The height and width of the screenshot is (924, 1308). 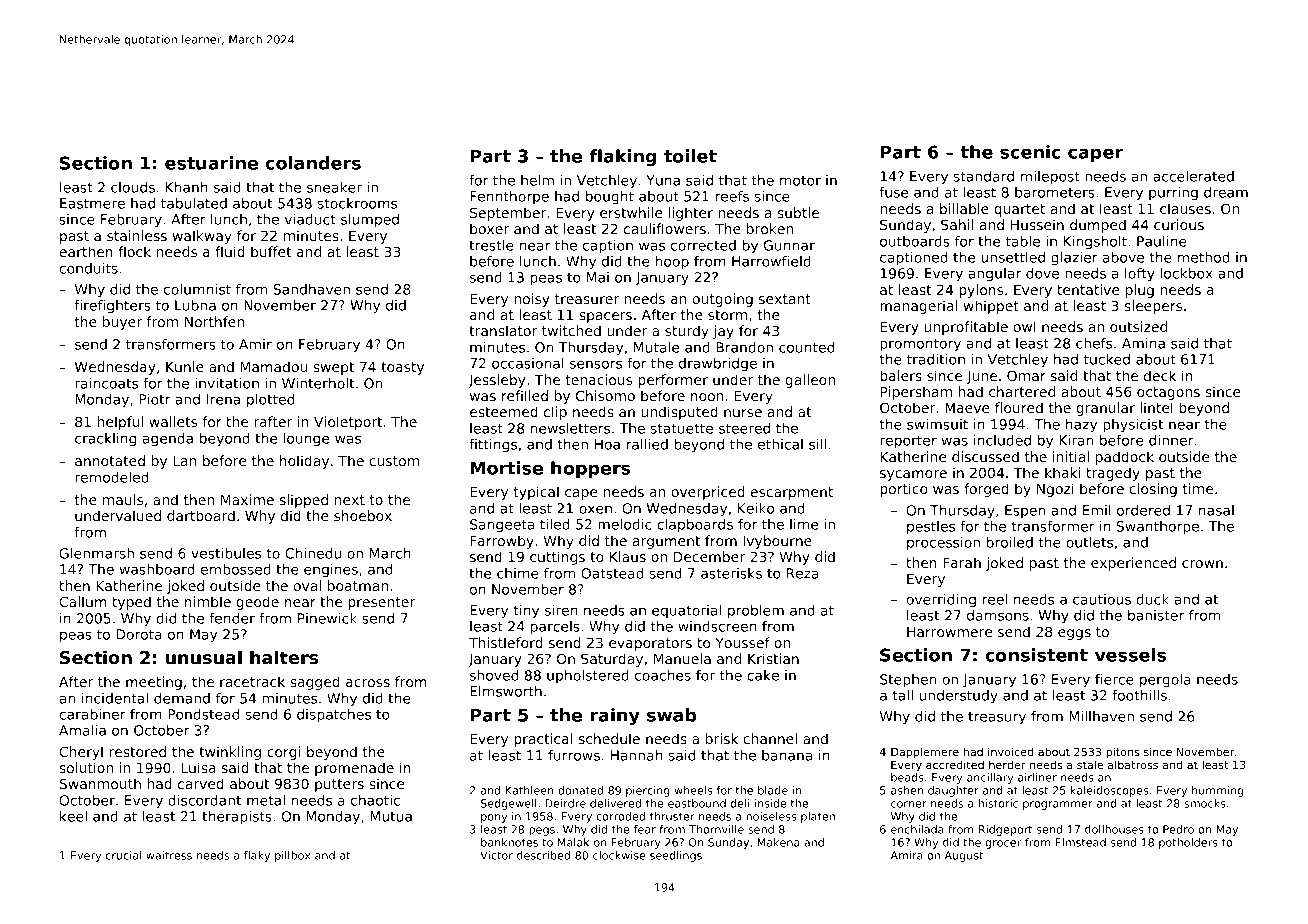 What do you see at coordinates (211, 163) in the screenshot?
I see `estuarine` at bounding box center [211, 163].
